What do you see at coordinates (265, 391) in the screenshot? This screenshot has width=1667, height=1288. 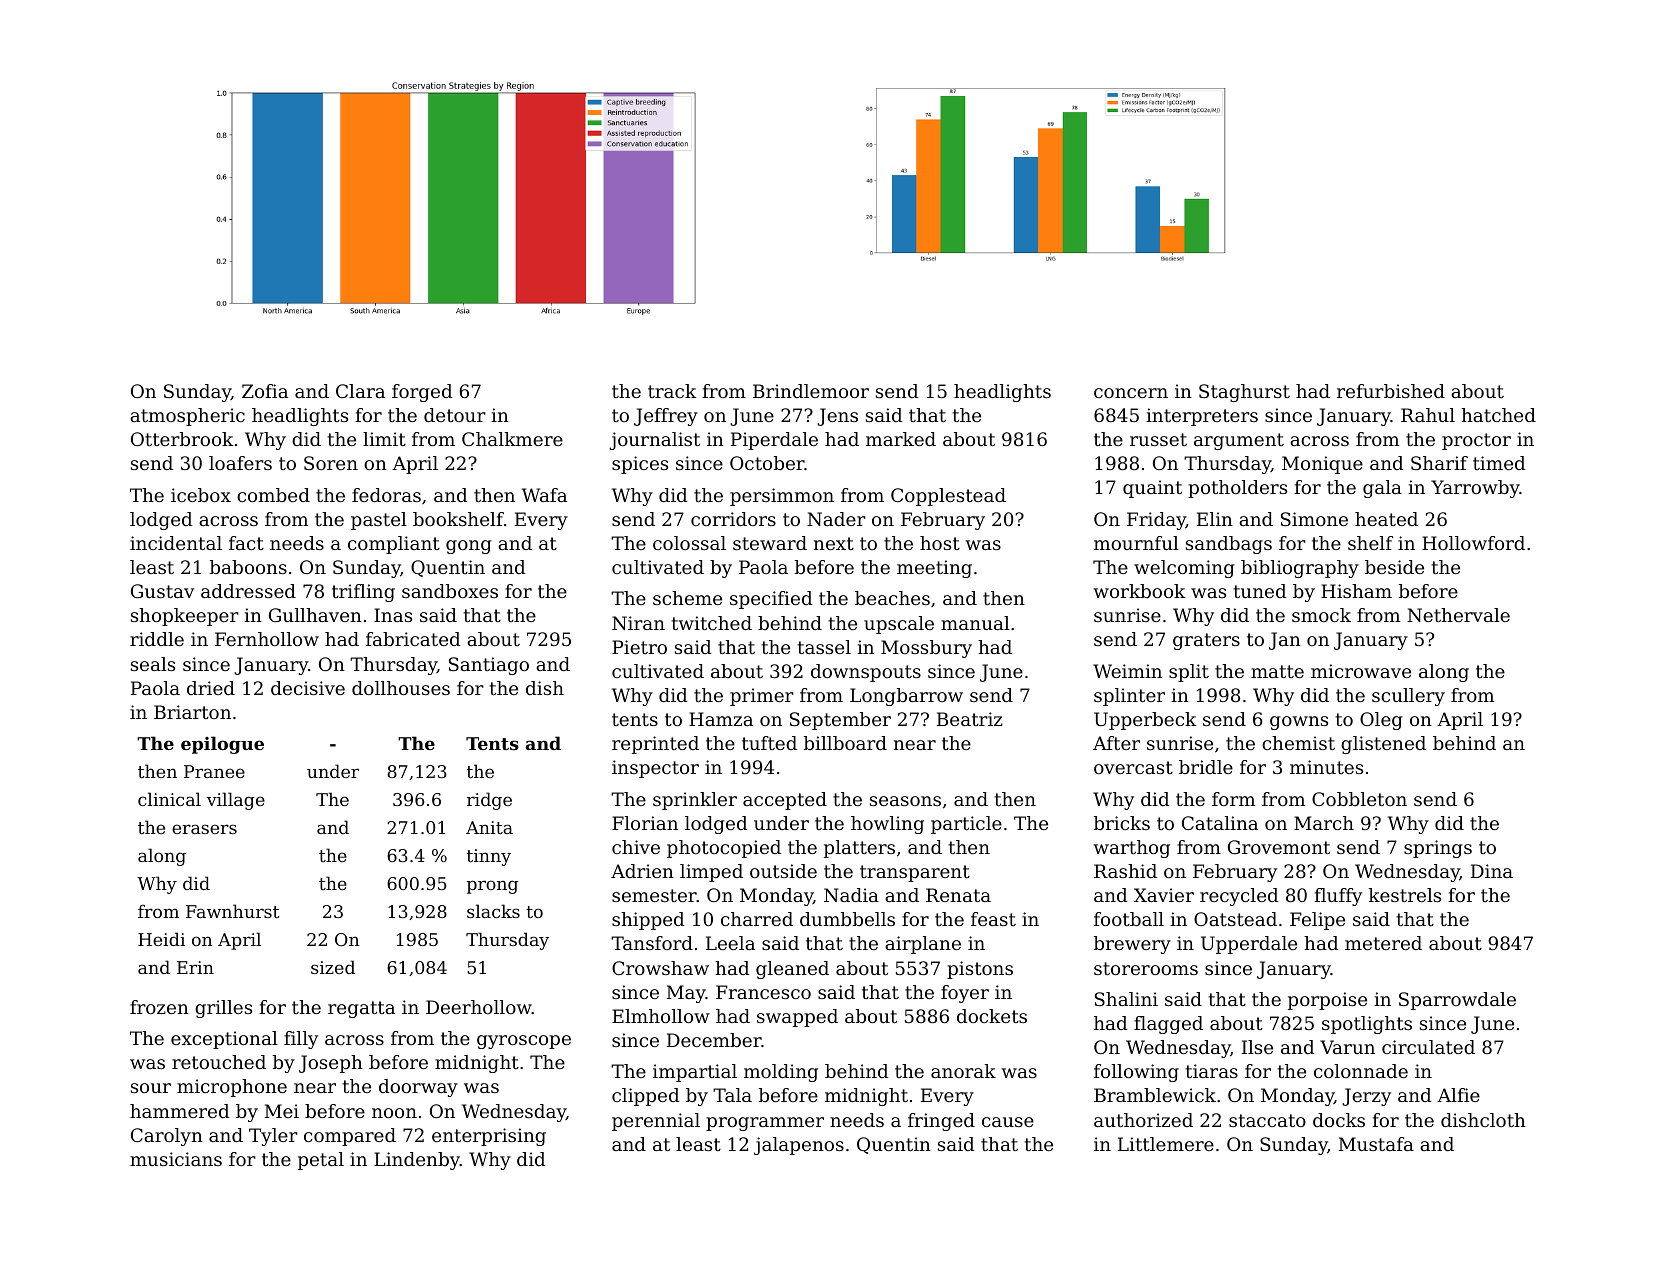 I see `Zofia` at bounding box center [265, 391].
